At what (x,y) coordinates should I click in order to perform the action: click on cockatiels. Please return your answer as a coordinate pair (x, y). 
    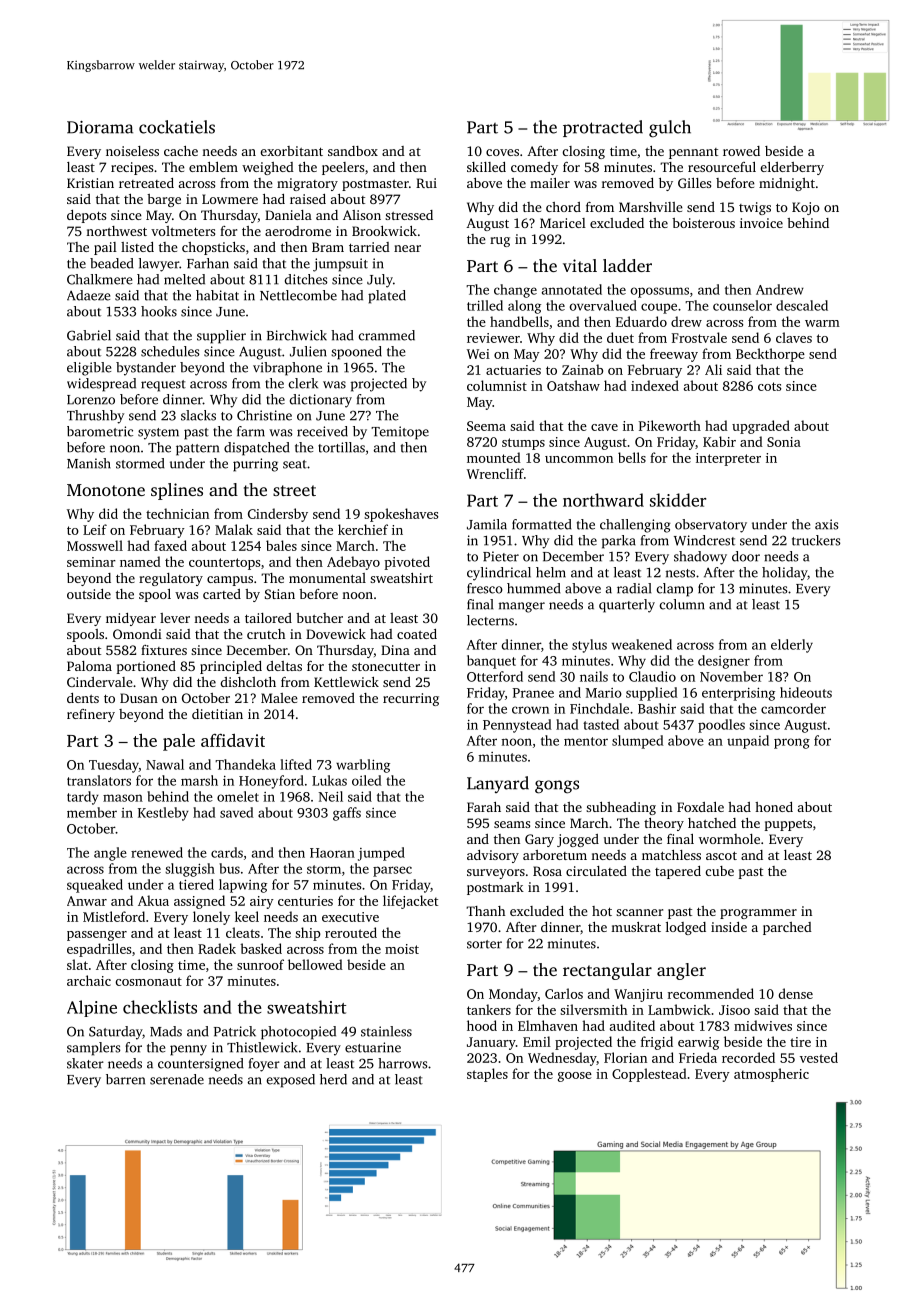
    Looking at the image, I should click on (177, 127).
